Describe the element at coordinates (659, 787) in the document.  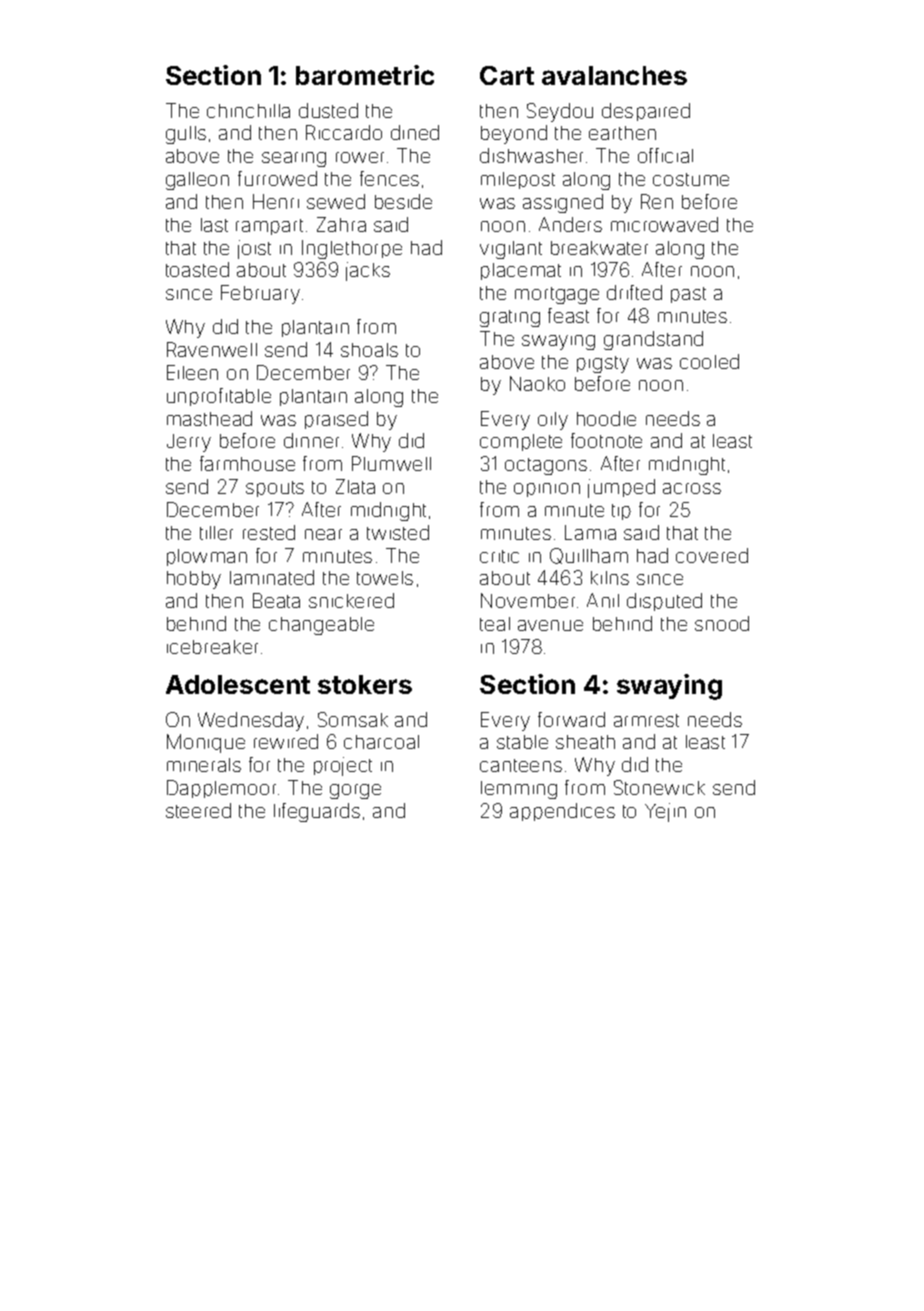
I see `Stonewick` at that location.
